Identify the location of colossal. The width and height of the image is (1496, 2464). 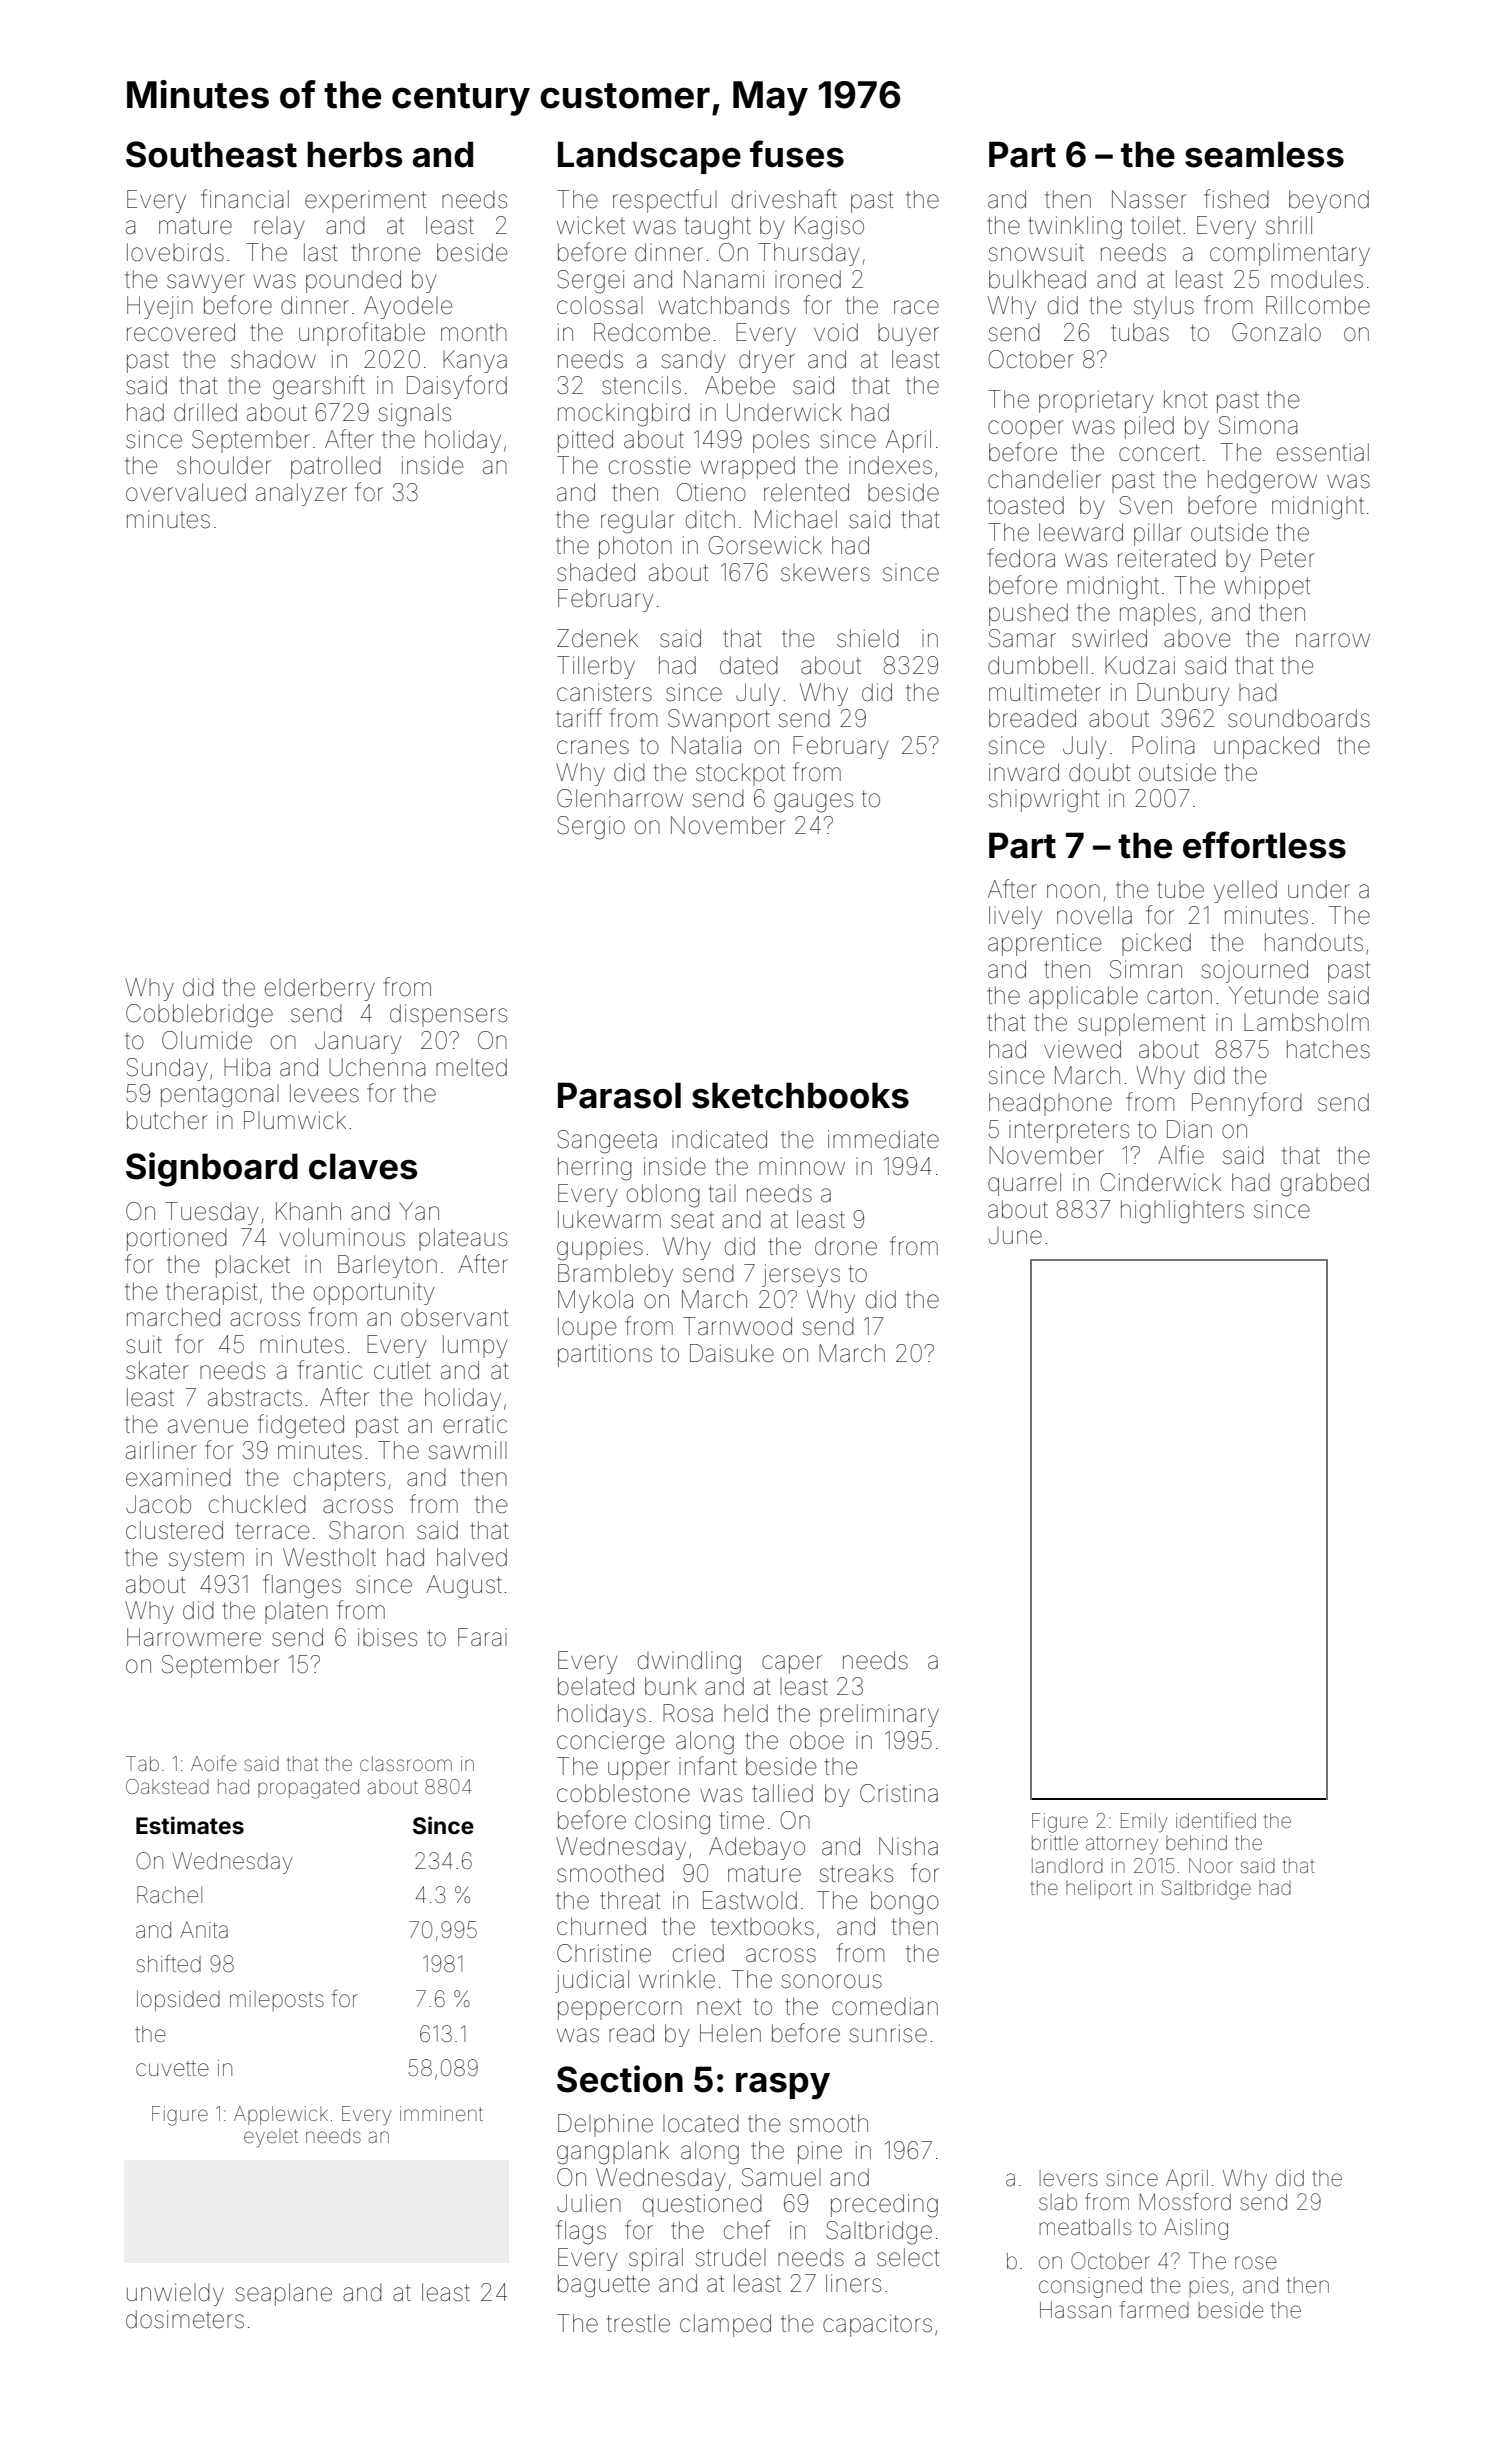
(600, 305).
